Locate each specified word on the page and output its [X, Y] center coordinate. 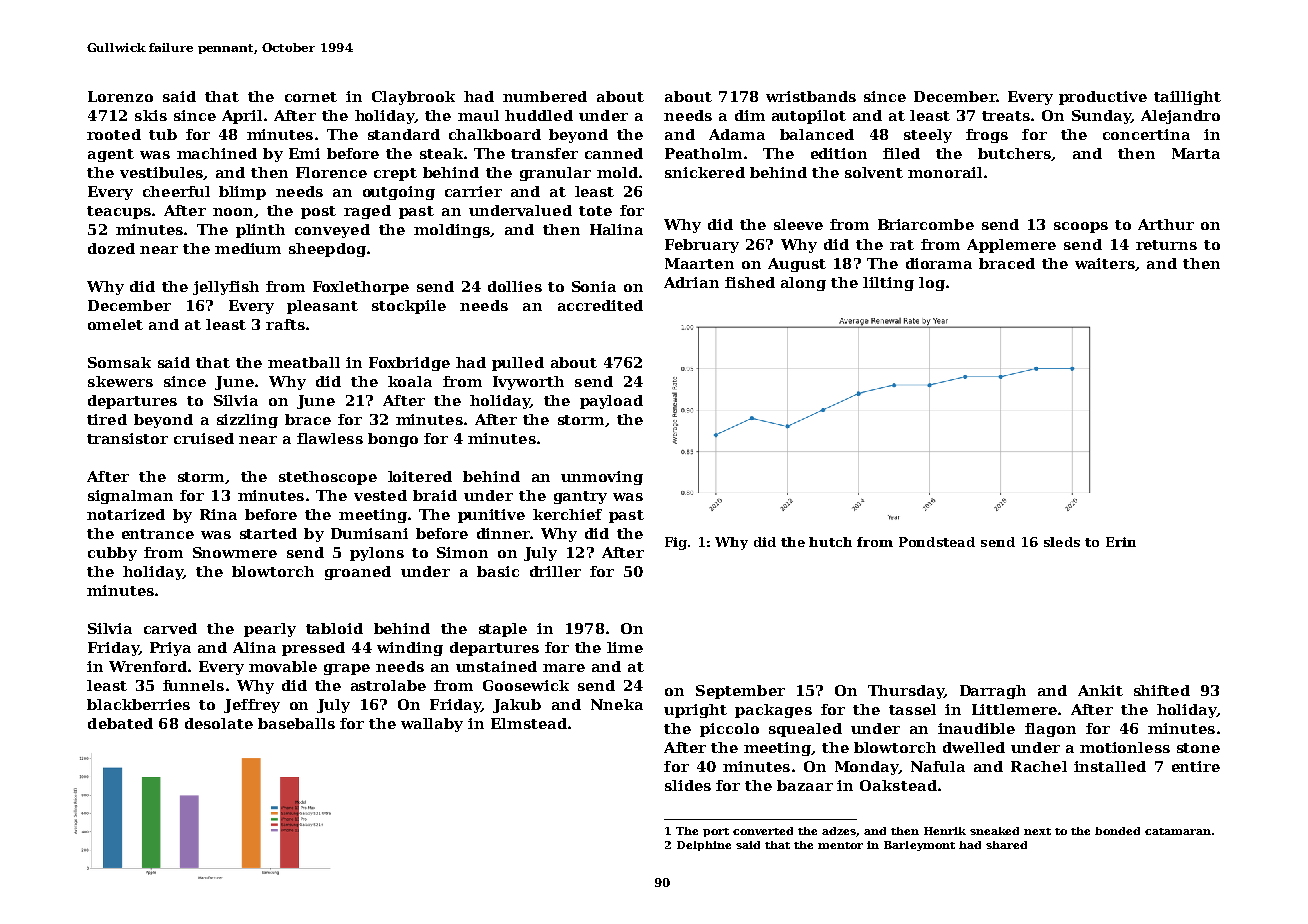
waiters [1105, 263]
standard [404, 134]
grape [347, 669]
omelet [115, 324]
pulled [518, 364]
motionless [1125, 747]
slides [688, 785]
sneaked [994, 831]
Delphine [704, 846]
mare [564, 668]
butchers [1014, 153]
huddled [539, 115]
